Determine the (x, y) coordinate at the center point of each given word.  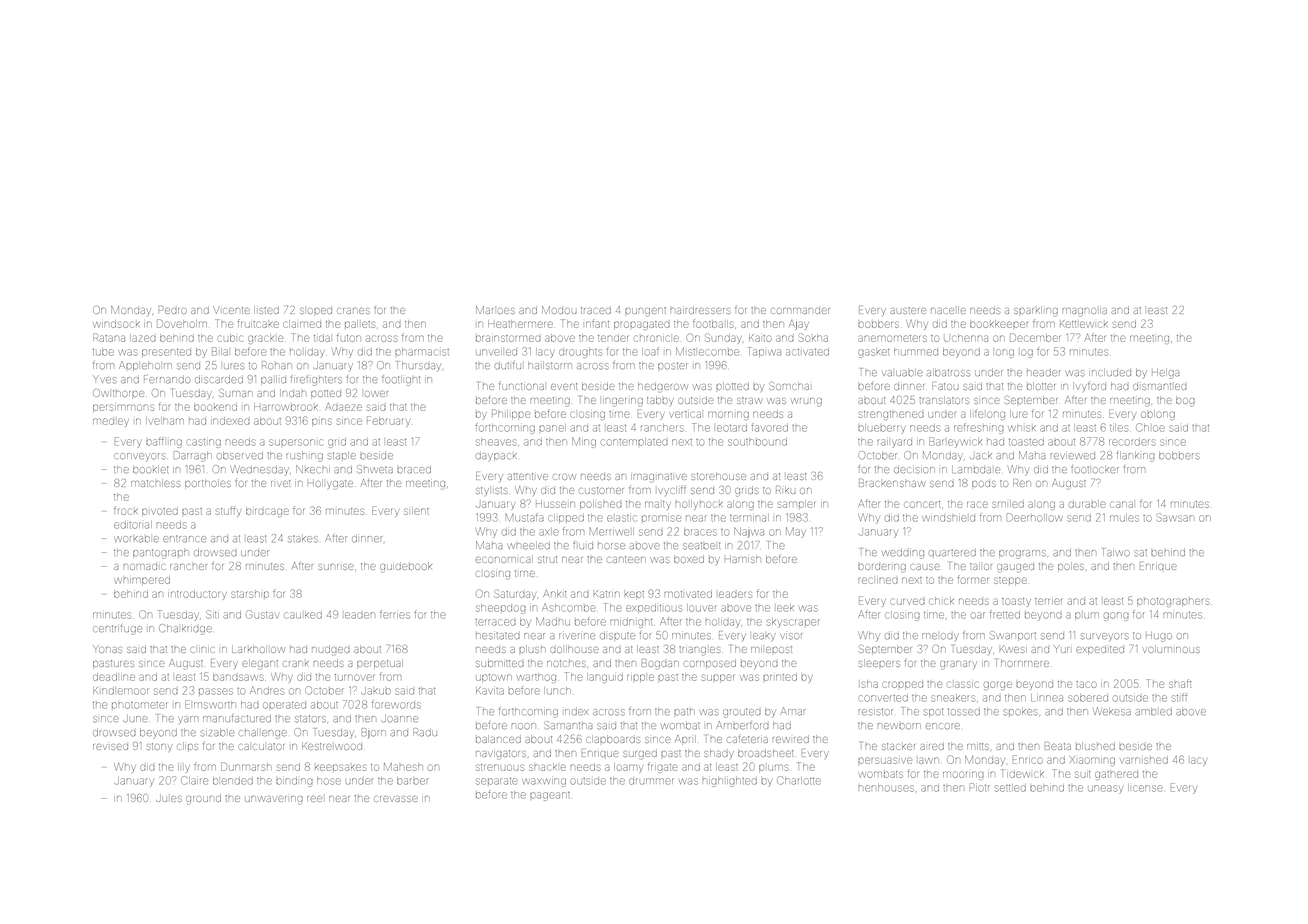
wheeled (529, 546)
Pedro (173, 310)
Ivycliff (672, 490)
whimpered (142, 580)
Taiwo (1116, 552)
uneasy (1105, 789)
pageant (550, 796)
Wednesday (260, 469)
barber (412, 781)
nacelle (948, 310)
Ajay (799, 325)
